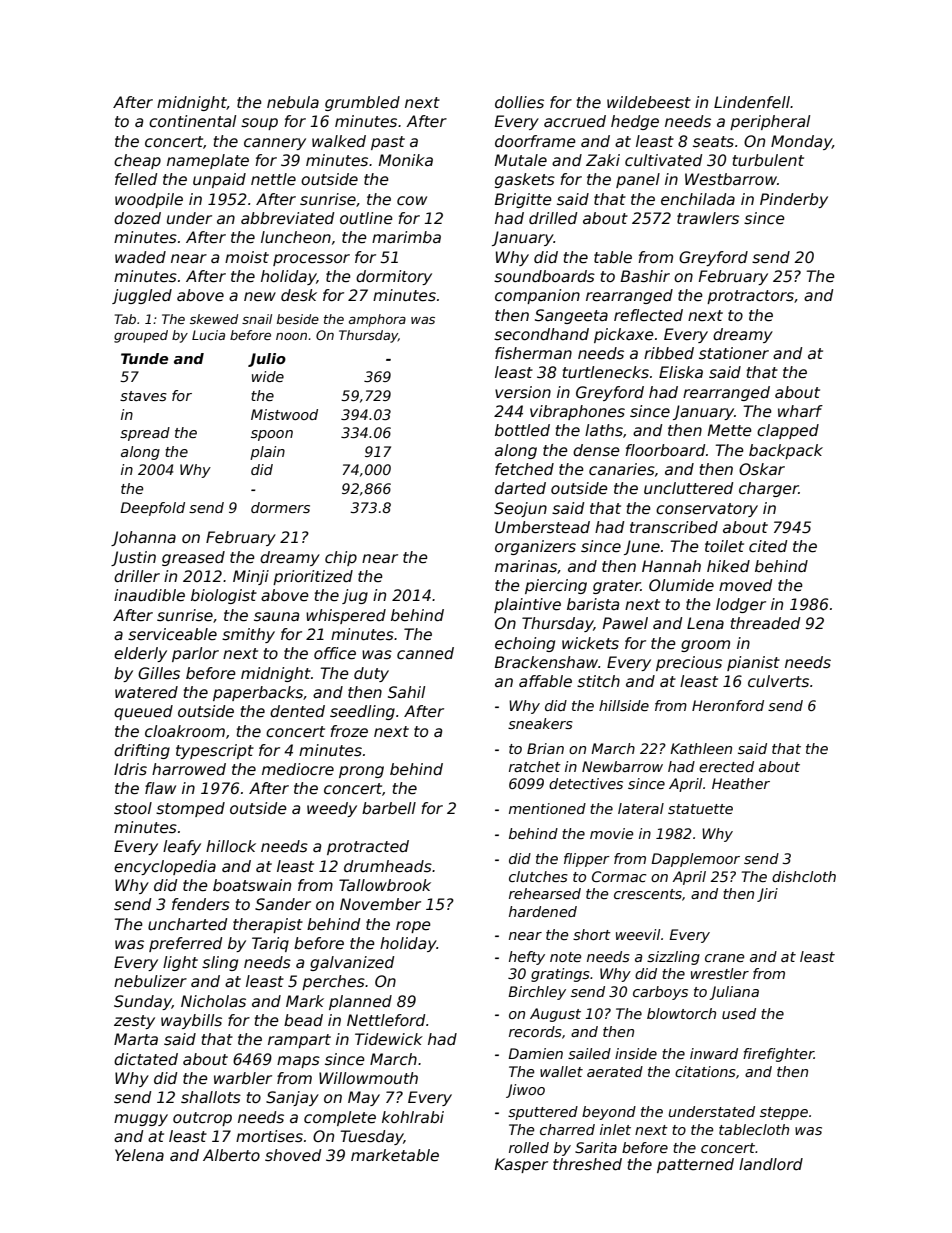 This screenshot has width=952, height=1233. I want to click on Brian, so click(545, 748).
